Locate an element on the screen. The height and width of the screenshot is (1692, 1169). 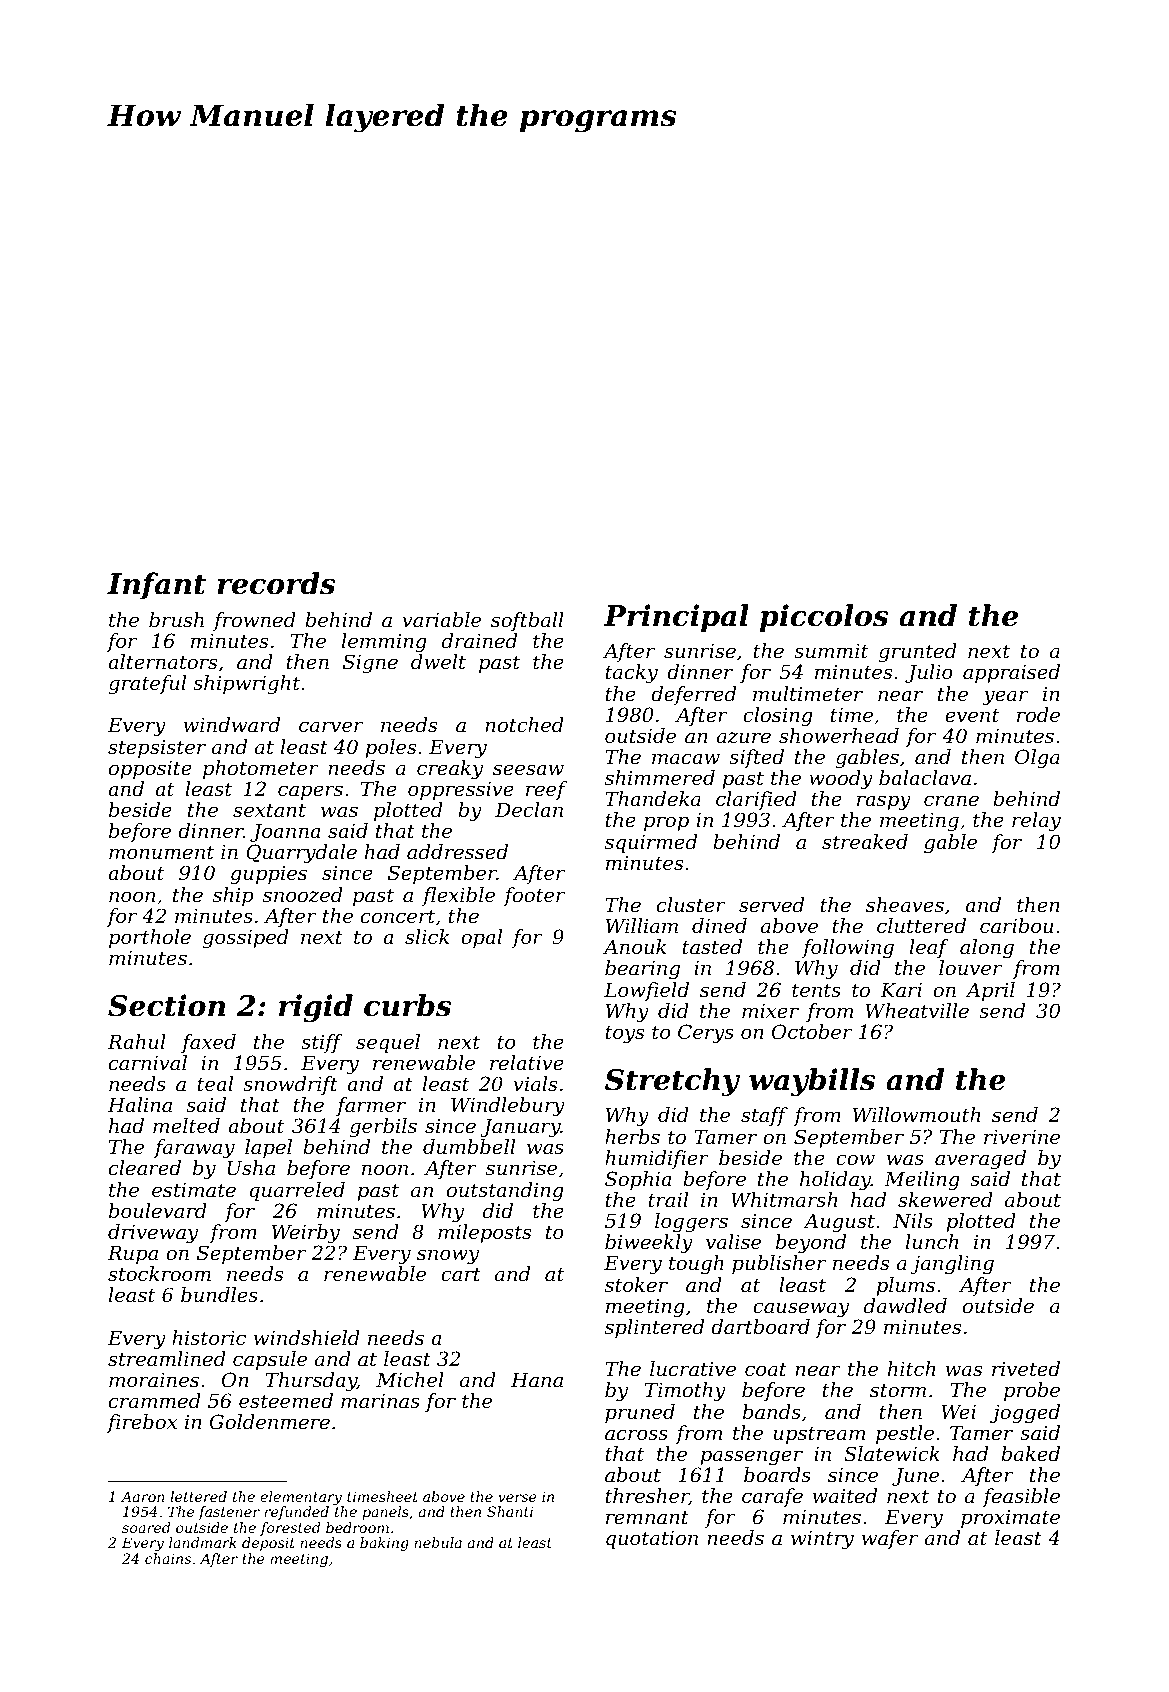
grunted is located at coordinates (918, 653).
